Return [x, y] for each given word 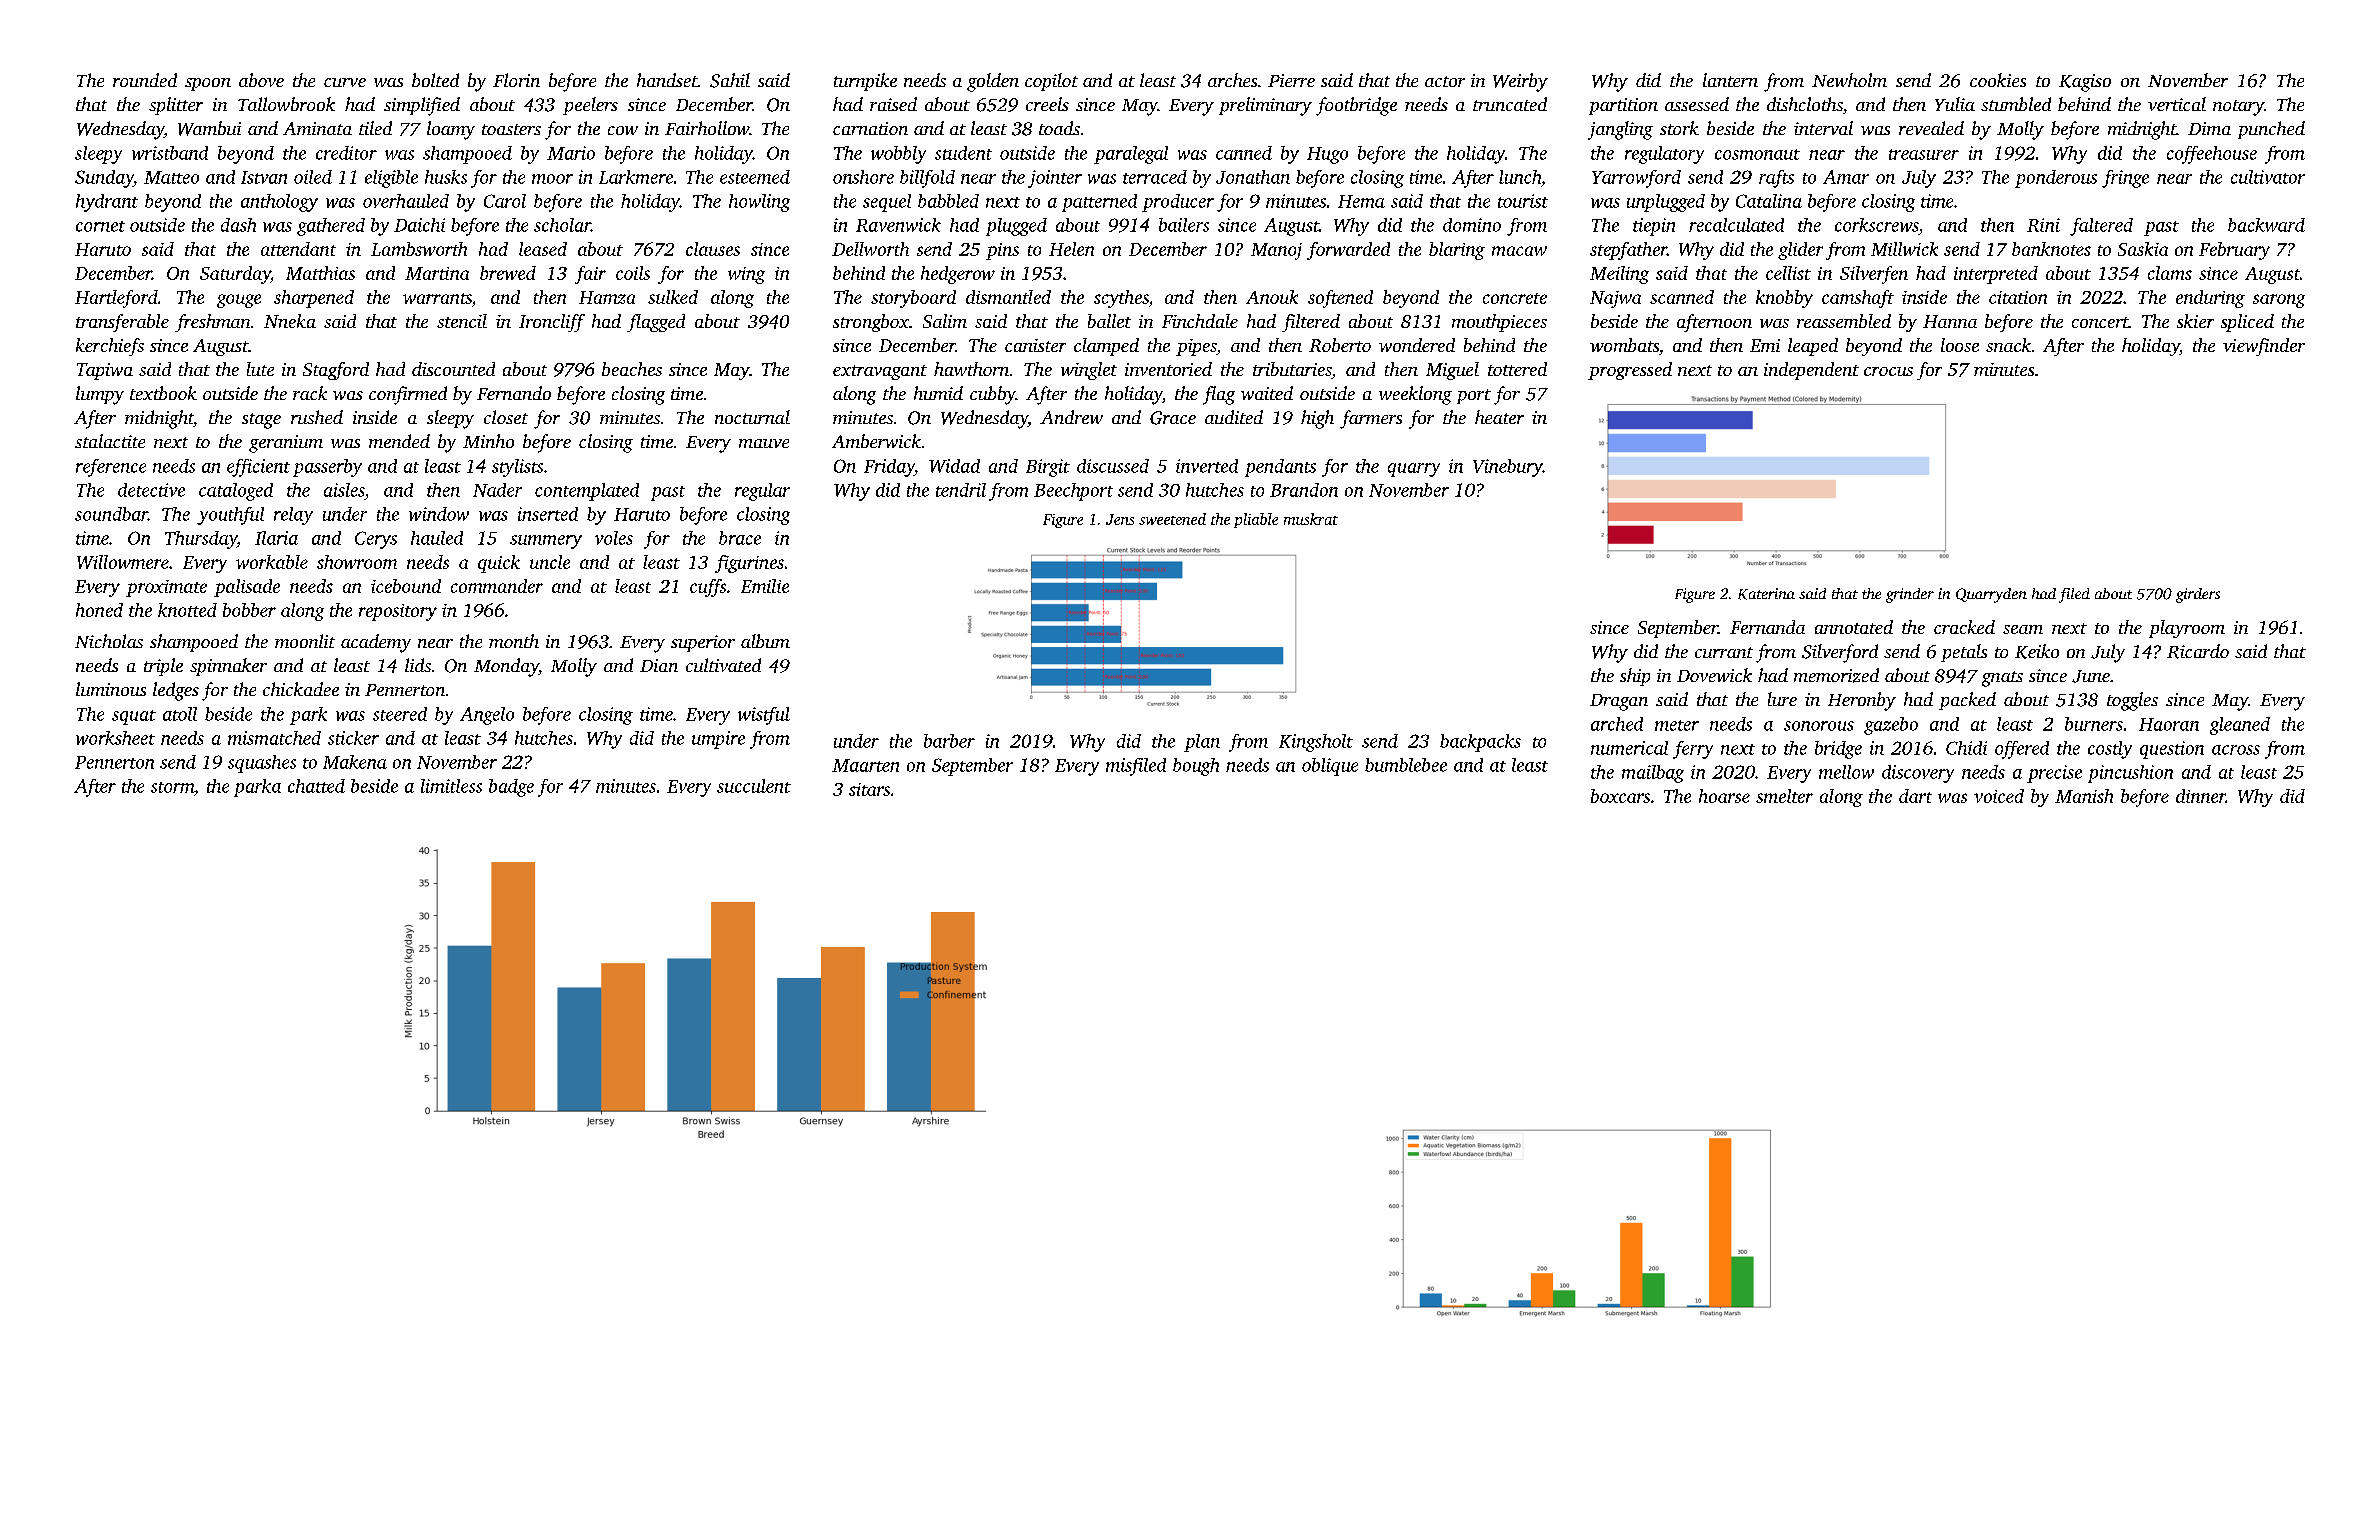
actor [1445, 81]
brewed [508, 273]
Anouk [1272, 297]
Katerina [1766, 594]
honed [99, 610]
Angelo [487, 716]
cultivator [2268, 177]
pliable [1256, 520]
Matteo [171, 177]
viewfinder [2264, 347]
